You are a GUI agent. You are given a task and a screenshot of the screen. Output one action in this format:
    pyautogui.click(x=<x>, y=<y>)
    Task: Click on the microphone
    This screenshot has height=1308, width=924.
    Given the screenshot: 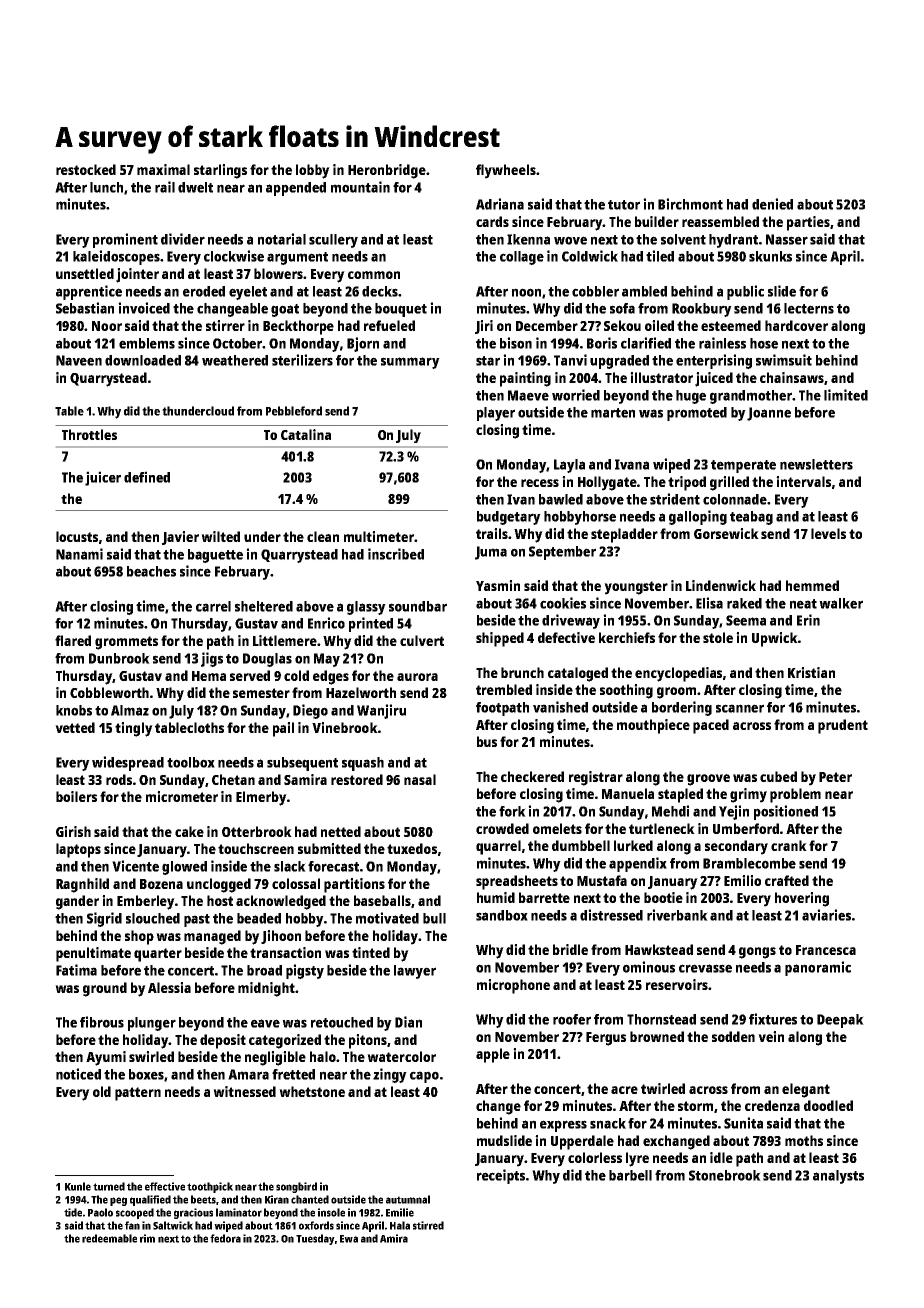 What is the action you would take?
    pyautogui.click(x=513, y=986)
